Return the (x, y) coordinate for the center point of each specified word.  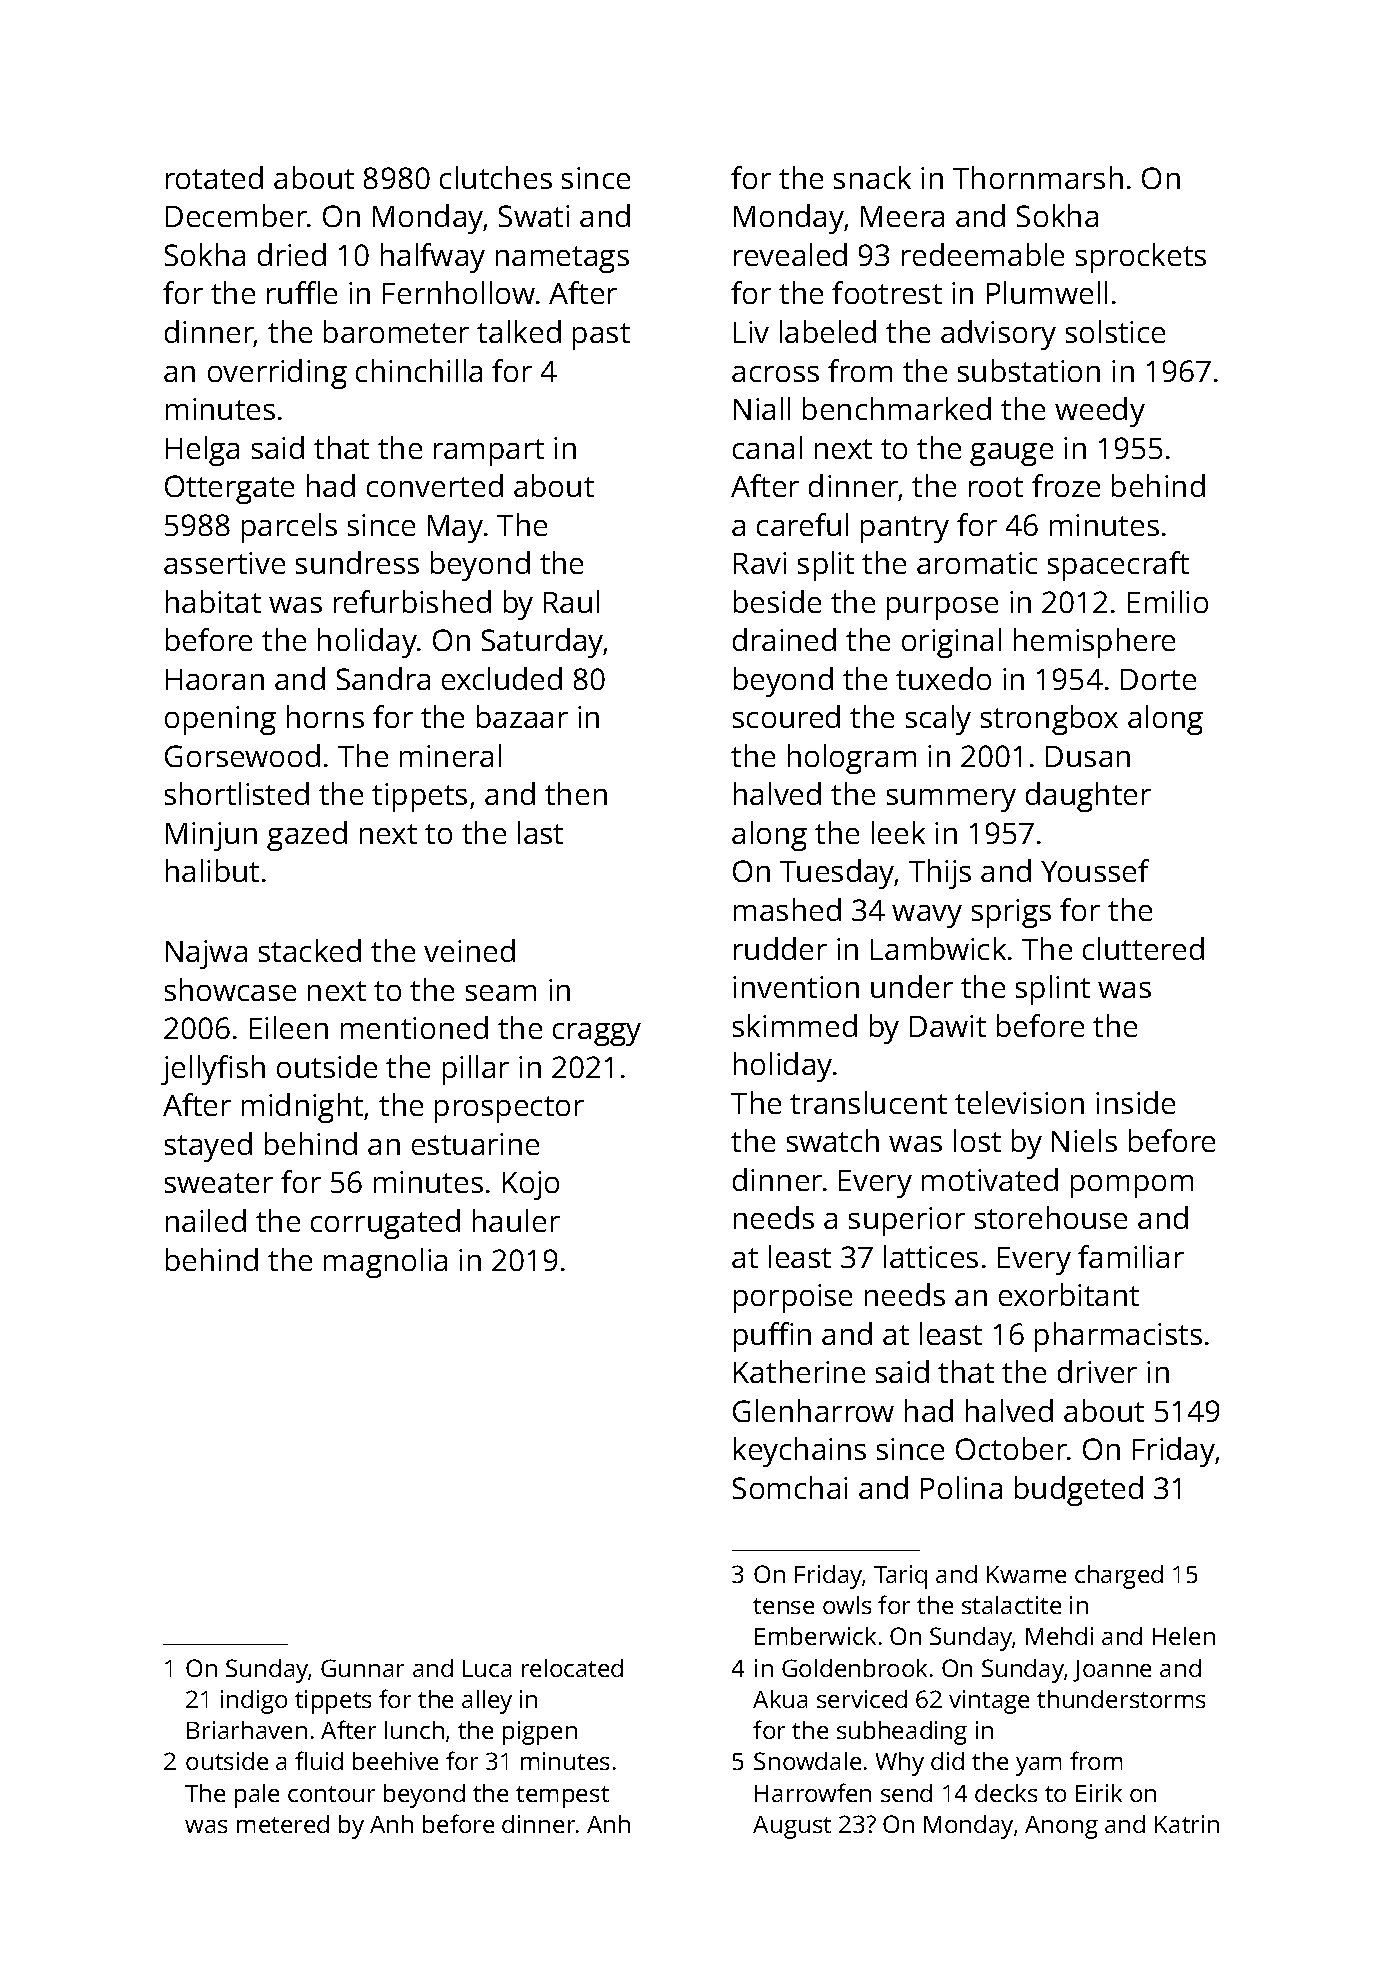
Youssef (1095, 870)
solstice (1115, 331)
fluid (319, 1760)
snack (872, 177)
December (237, 215)
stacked (310, 950)
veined (469, 950)
